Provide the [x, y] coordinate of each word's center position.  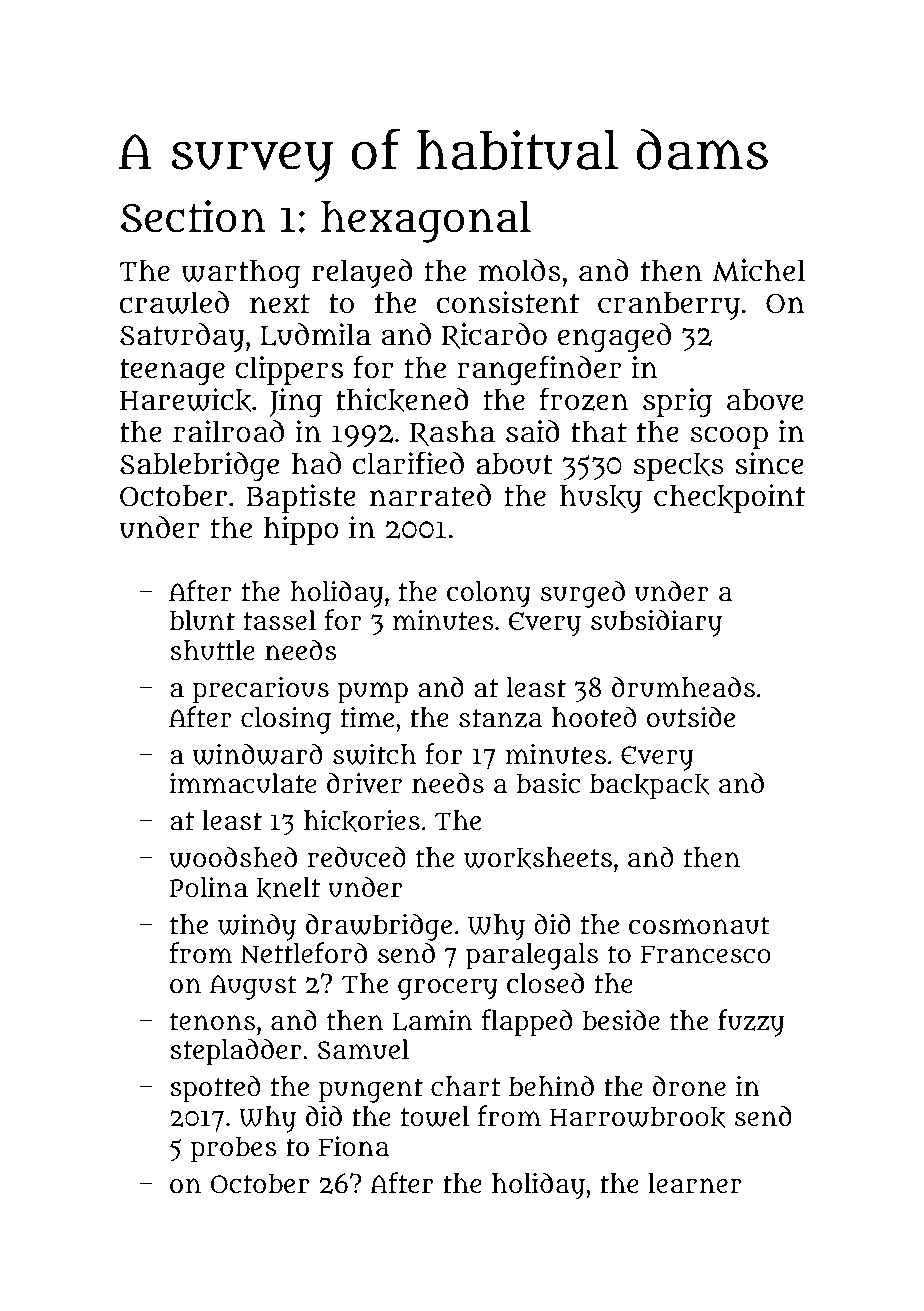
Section [193, 216]
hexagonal [426, 222]
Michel [758, 270]
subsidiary [656, 623]
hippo [301, 530]
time [367, 717]
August [253, 987]
